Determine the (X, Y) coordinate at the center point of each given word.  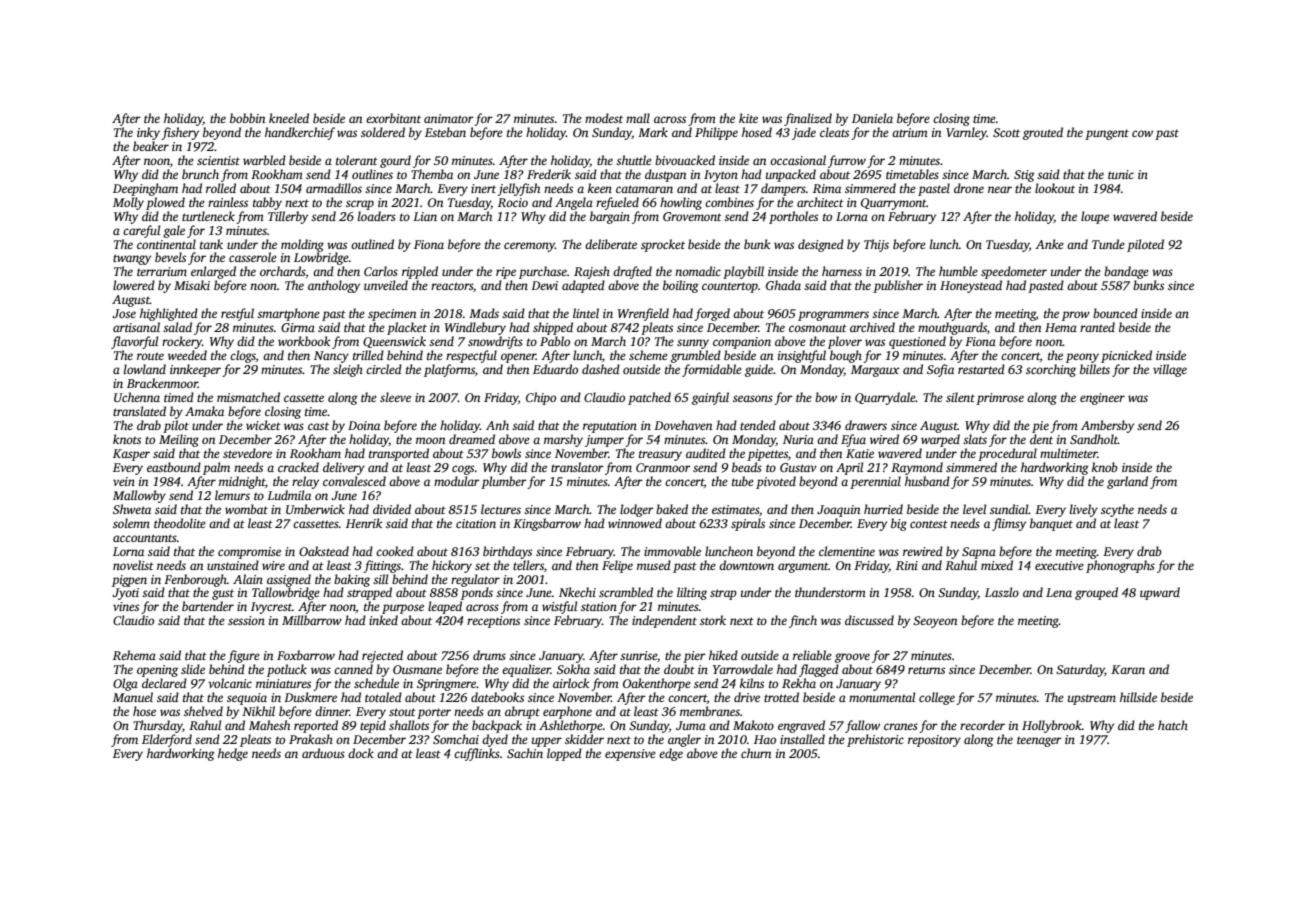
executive (1059, 565)
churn (756, 753)
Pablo (555, 341)
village (1170, 370)
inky (148, 133)
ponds (477, 593)
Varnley (966, 133)
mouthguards (952, 328)
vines (126, 606)
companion (742, 343)
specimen (392, 315)
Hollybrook (1052, 726)
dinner (332, 711)
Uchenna (137, 397)
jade (804, 133)
